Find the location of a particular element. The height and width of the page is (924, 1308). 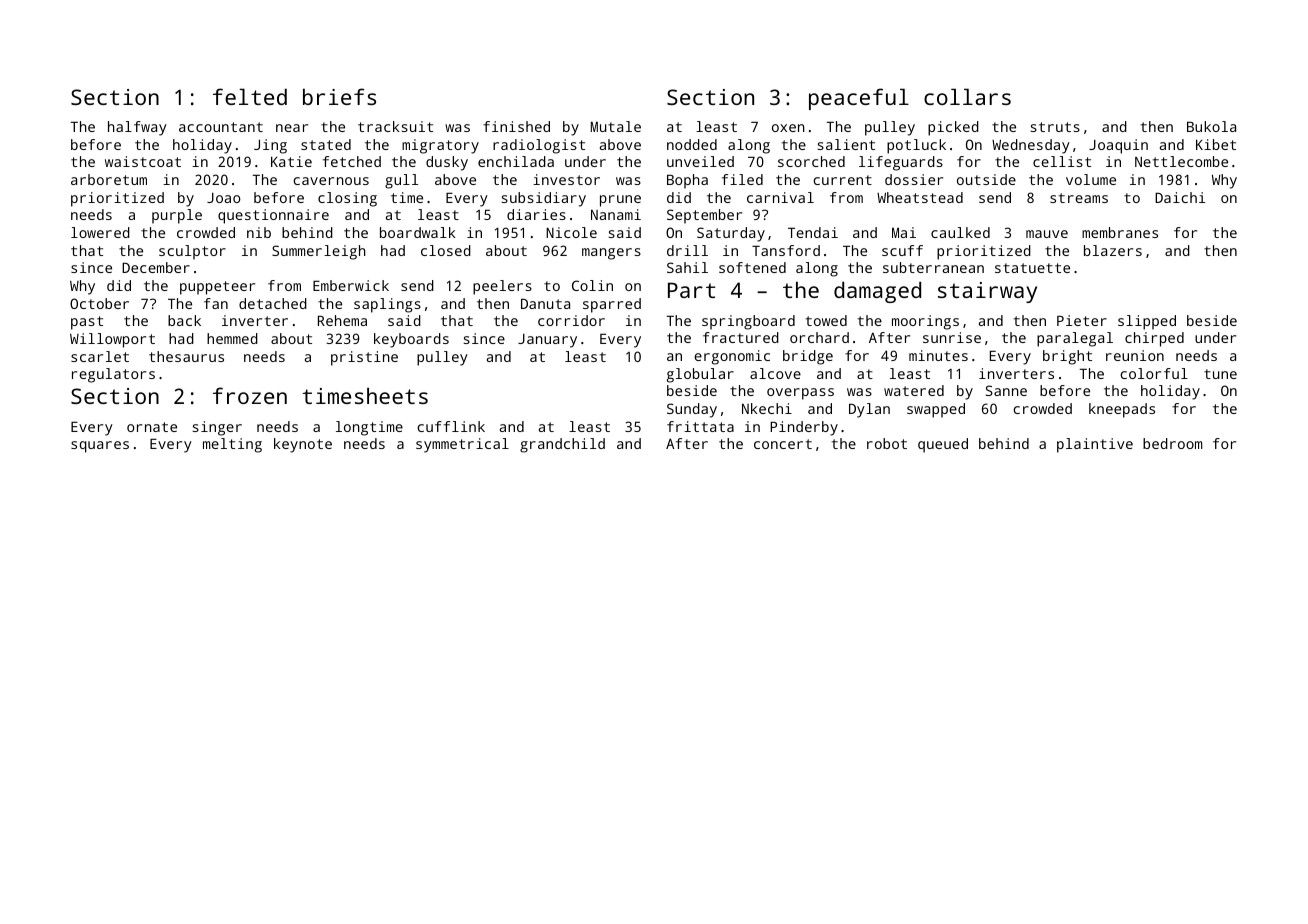

briefs is located at coordinates (339, 96).
